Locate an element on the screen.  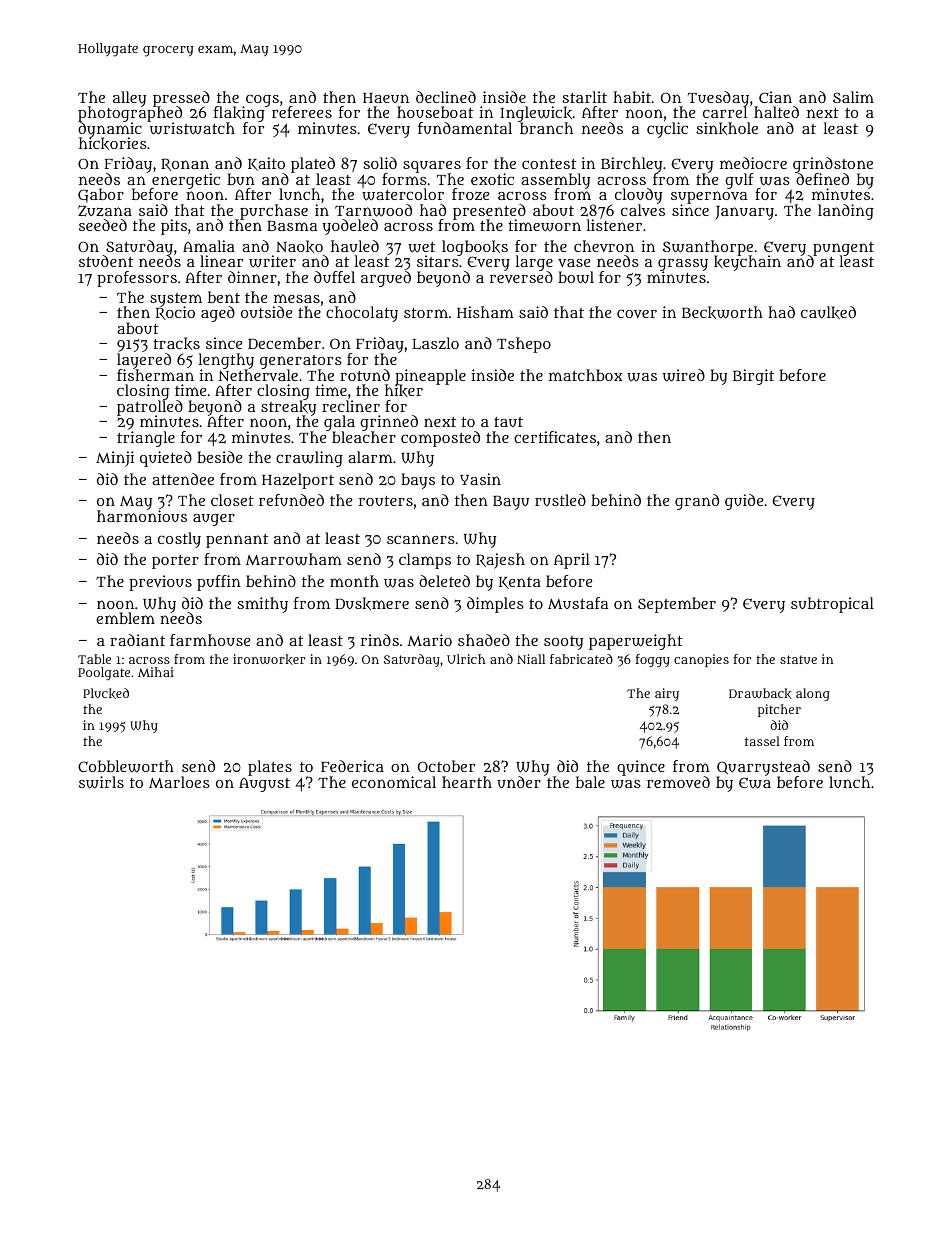
Kaito is located at coordinates (266, 164).
